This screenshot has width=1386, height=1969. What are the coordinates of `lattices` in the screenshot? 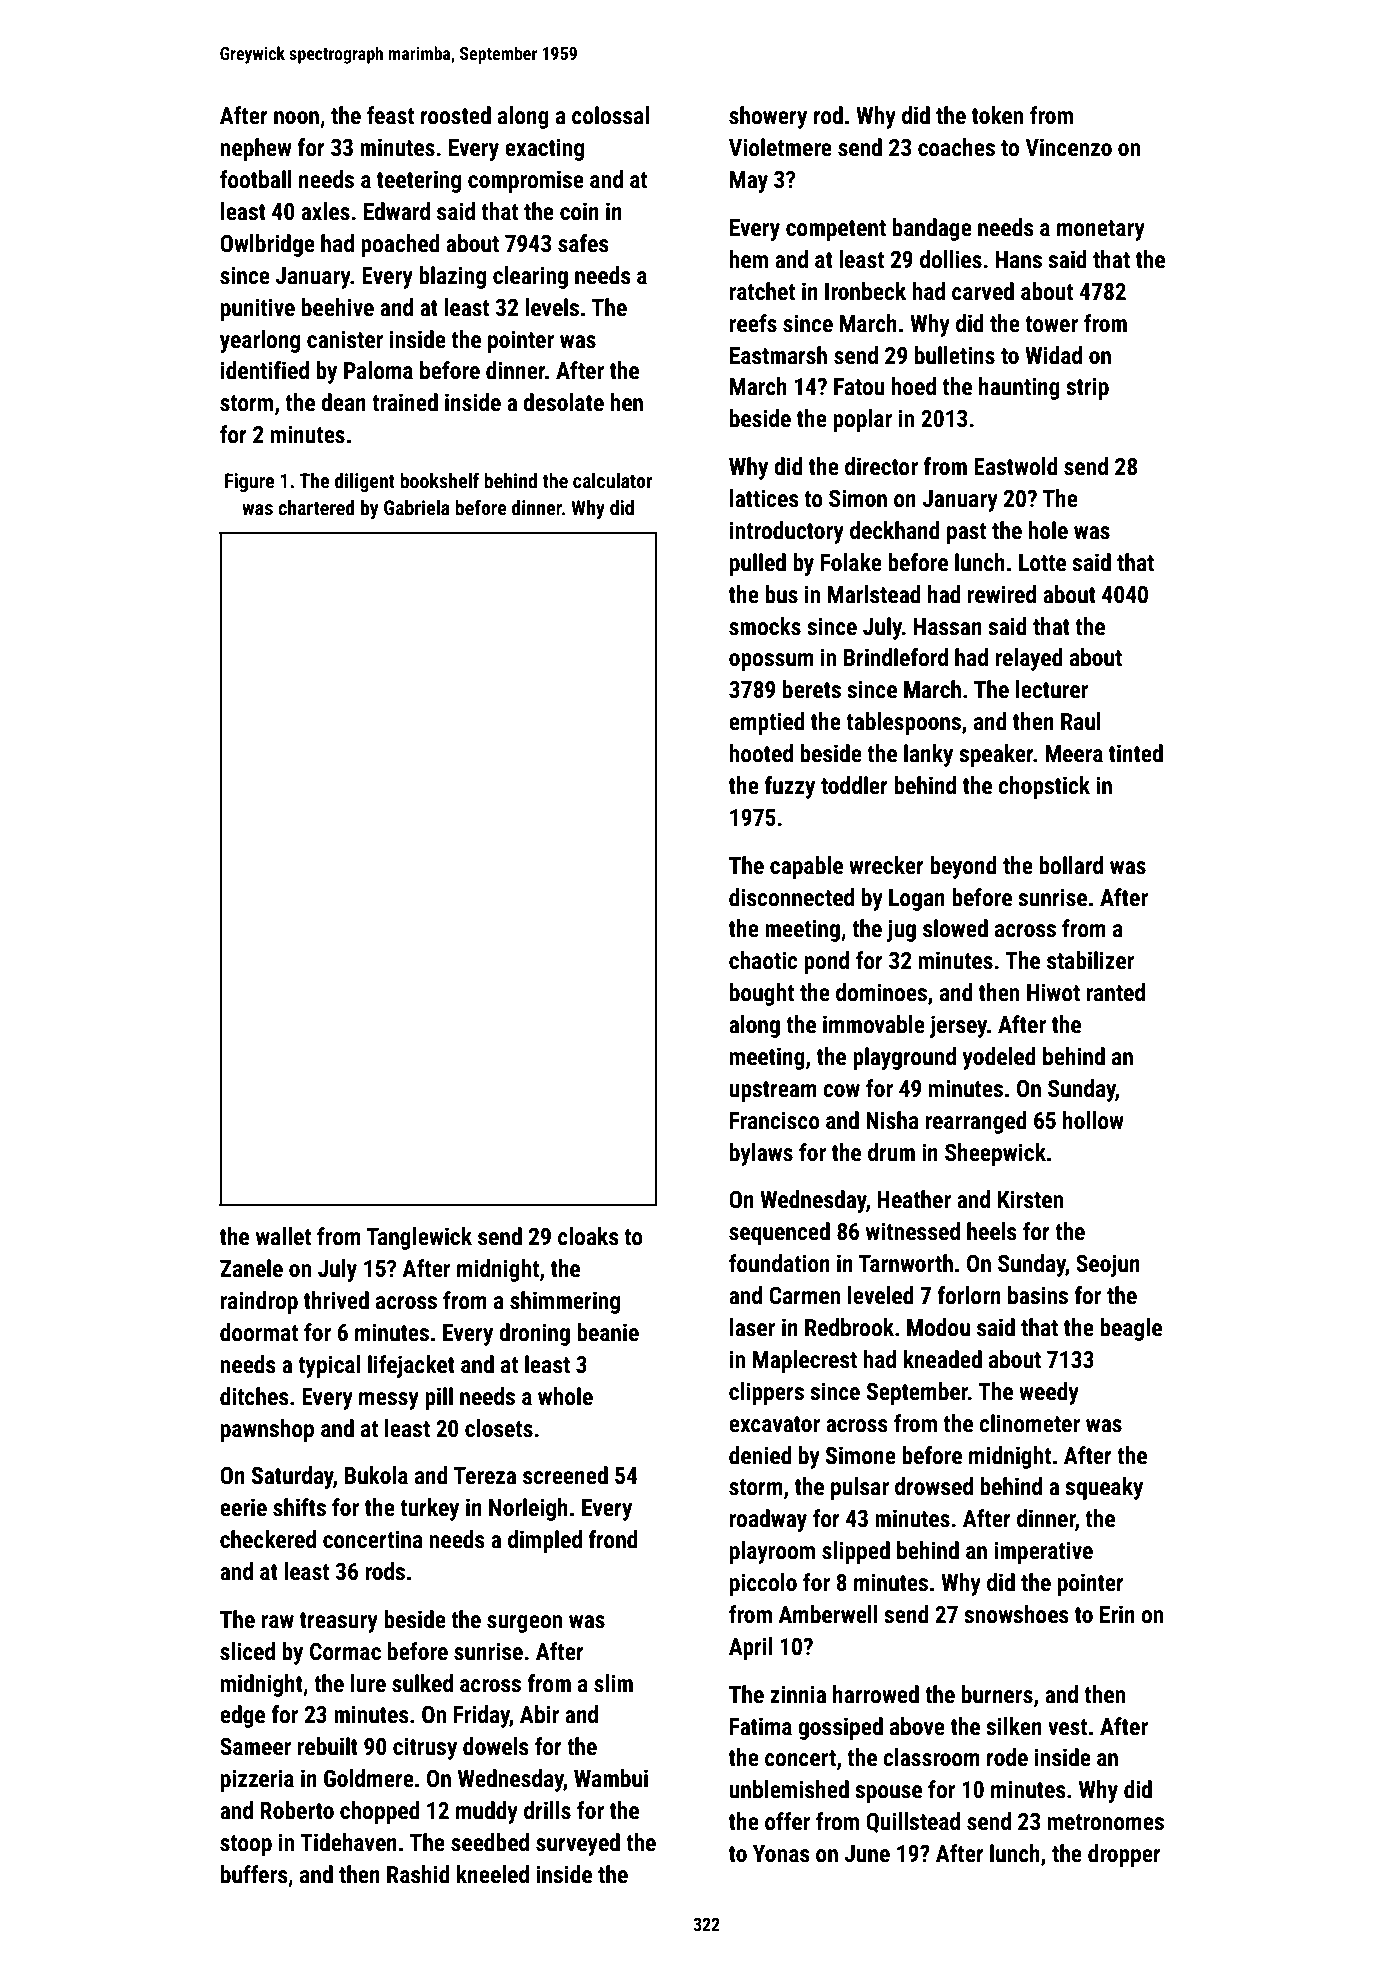 It's located at (764, 498).
